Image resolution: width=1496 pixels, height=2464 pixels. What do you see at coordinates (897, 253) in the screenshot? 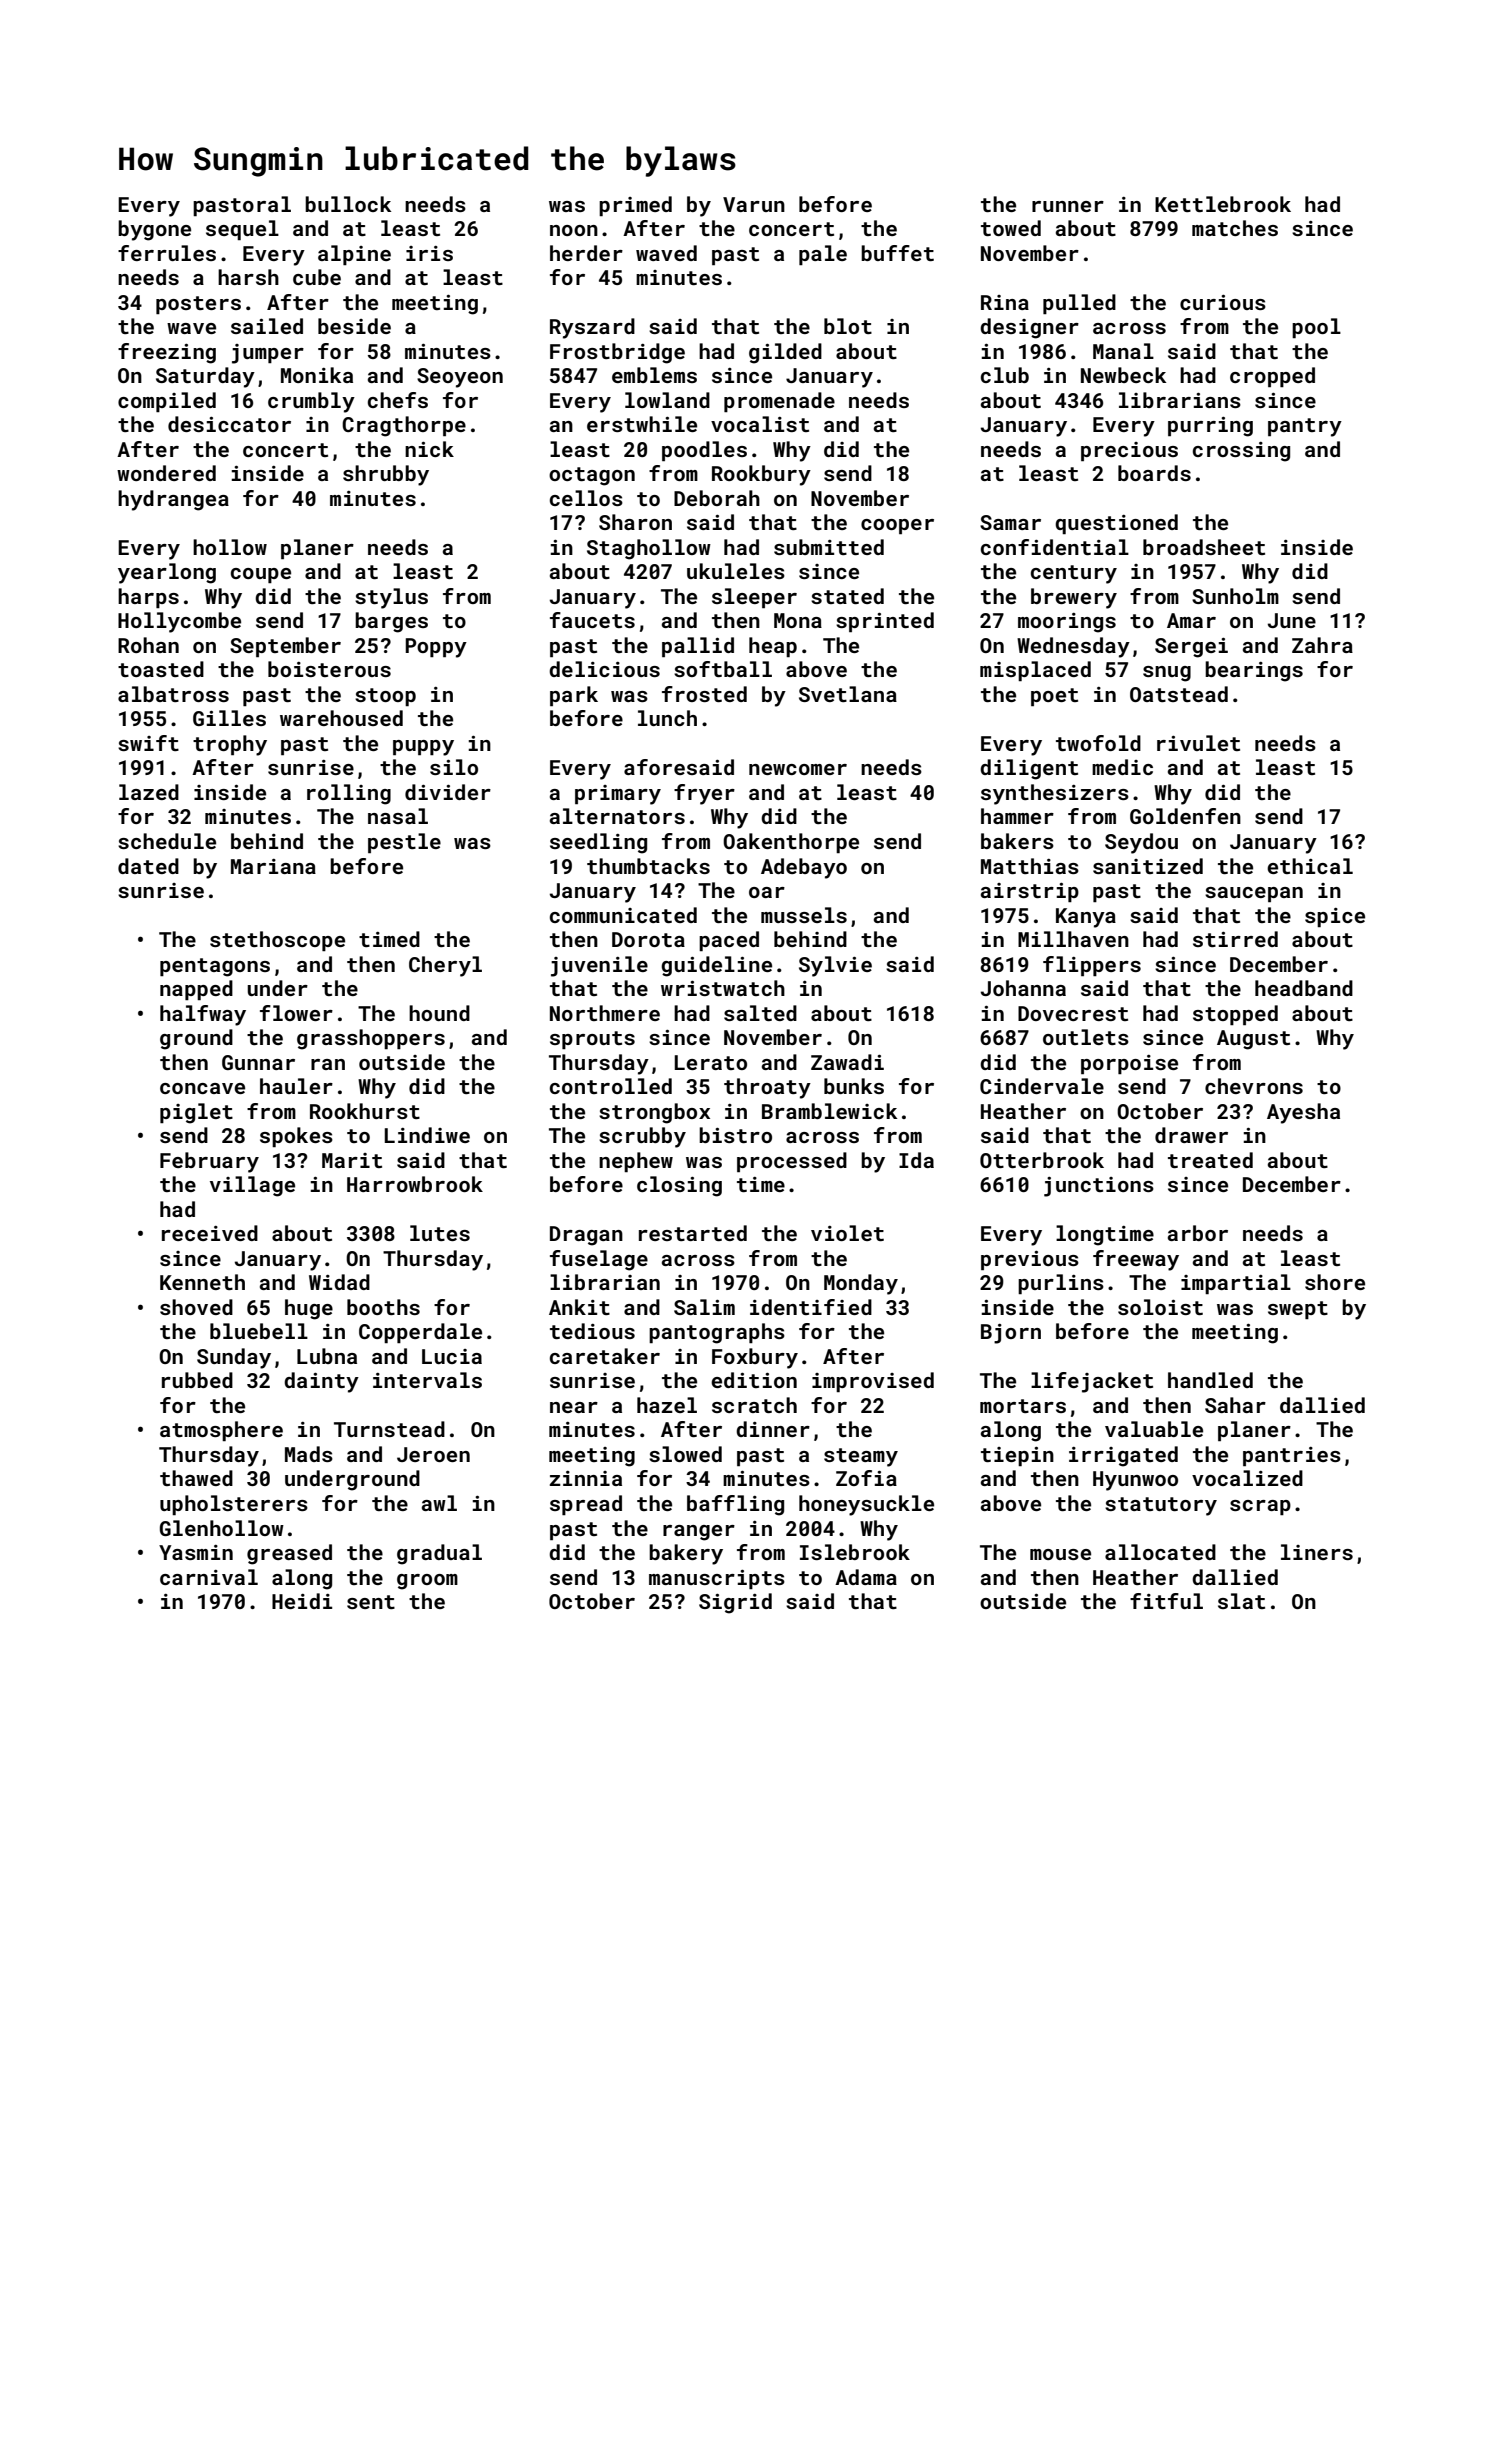
I see `buffet` at bounding box center [897, 253].
